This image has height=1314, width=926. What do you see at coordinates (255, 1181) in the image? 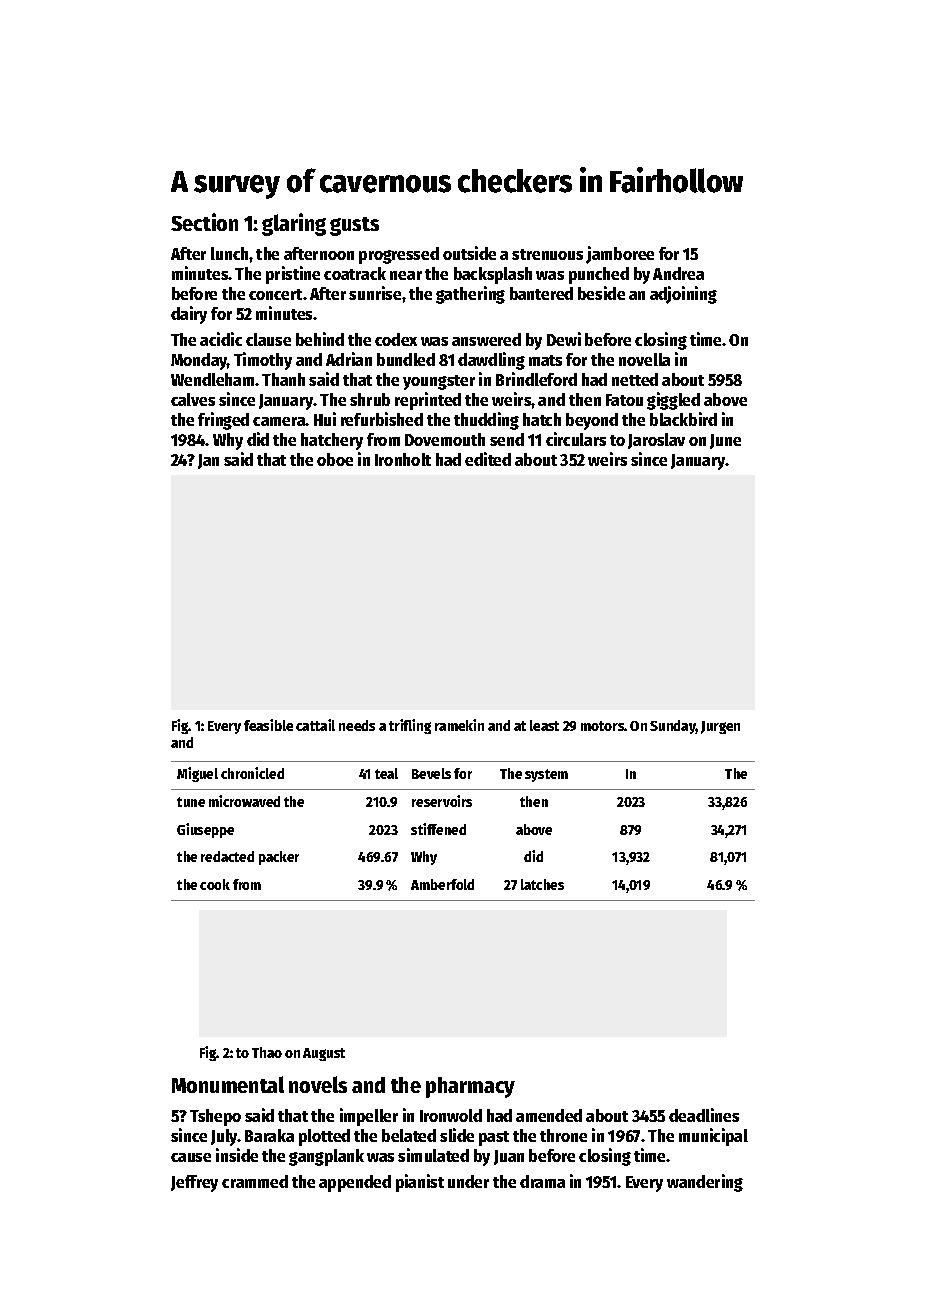
I see `crammed` at bounding box center [255, 1181].
